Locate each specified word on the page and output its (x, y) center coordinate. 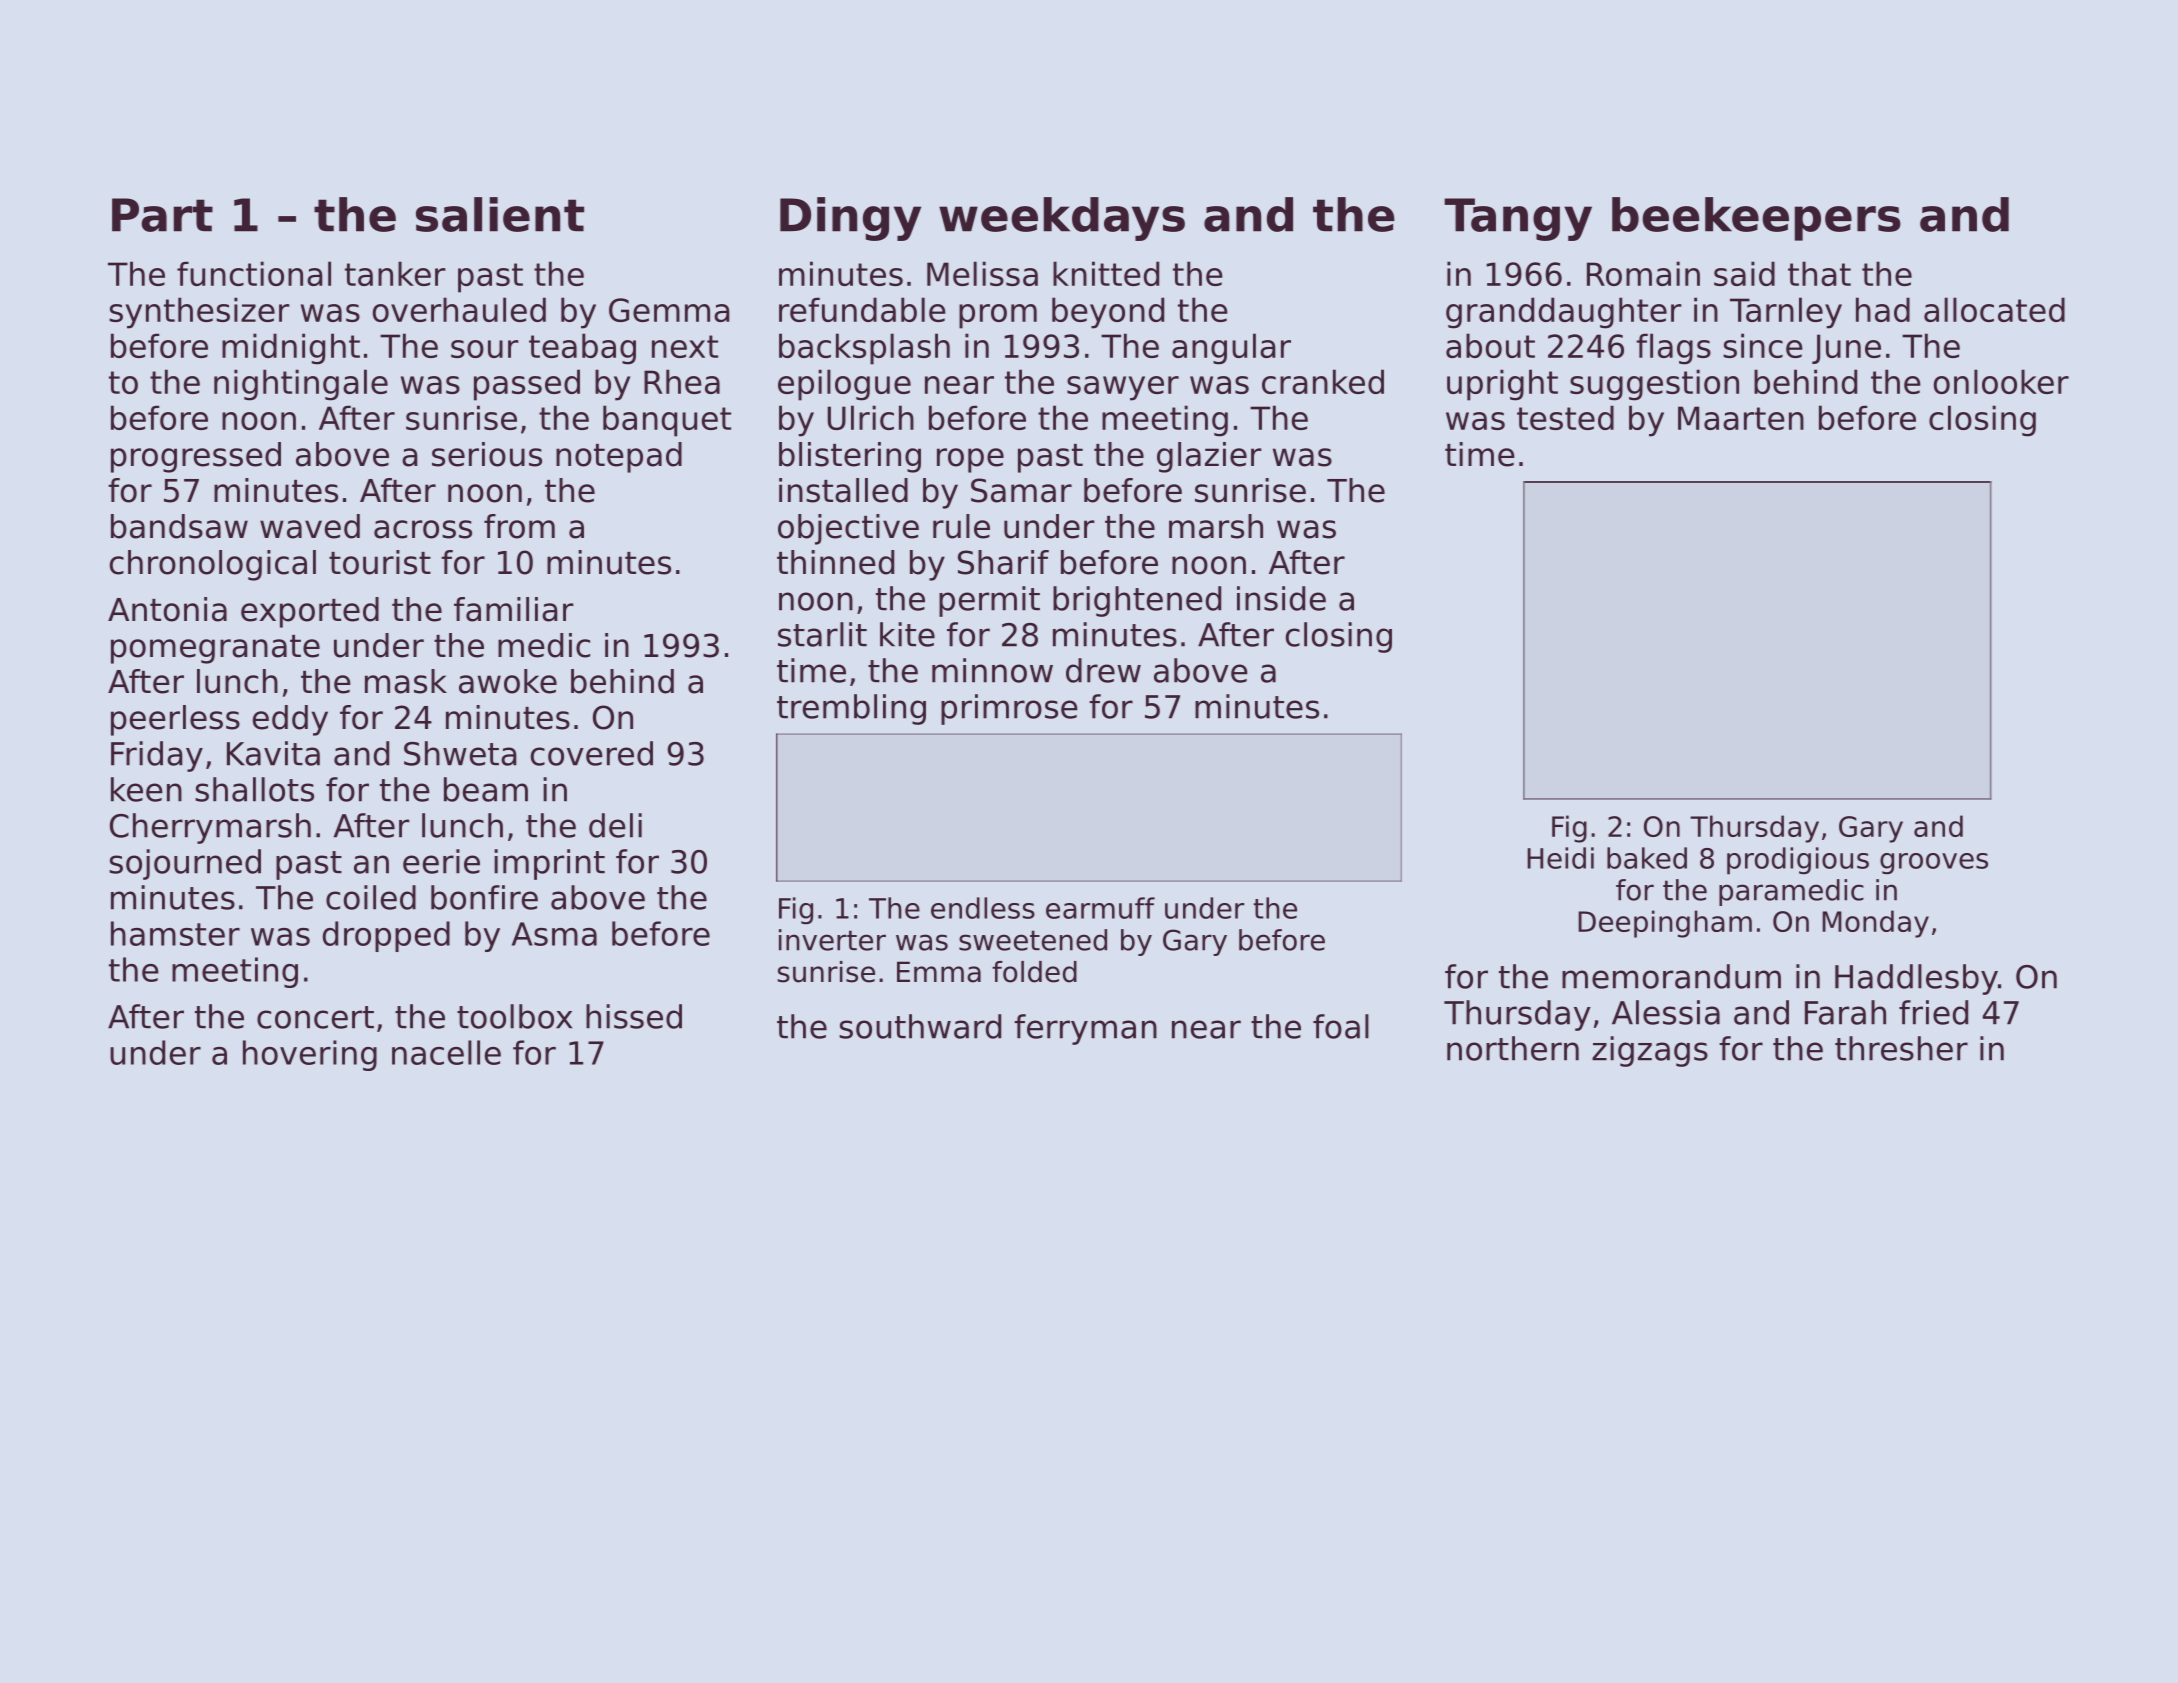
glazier (1209, 457)
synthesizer (199, 313)
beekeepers (1756, 219)
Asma (554, 934)
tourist (380, 562)
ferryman (1085, 1029)
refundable (862, 309)
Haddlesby (1916, 979)
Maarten (1741, 418)
